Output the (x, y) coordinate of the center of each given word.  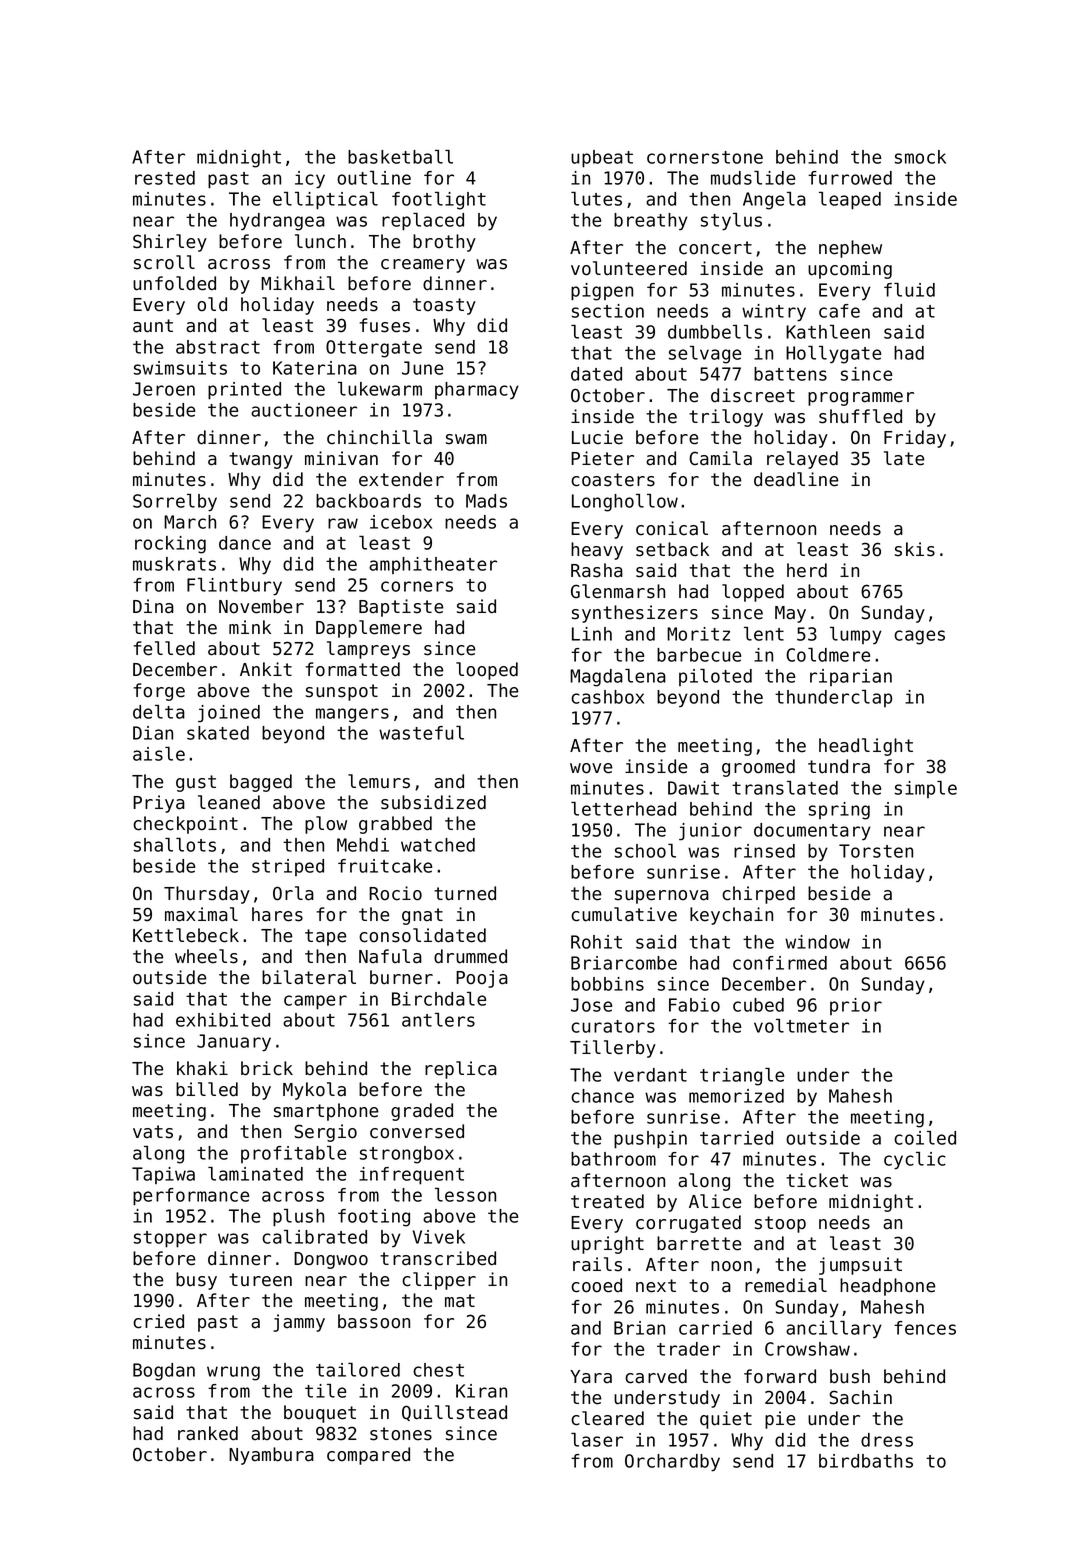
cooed (596, 1285)
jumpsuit (860, 1266)
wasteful (421, 733)
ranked (208, 1433)
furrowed (850, 178)
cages (919, 637)
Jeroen (164, 389)
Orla (293, 893)
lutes (596, 199)
